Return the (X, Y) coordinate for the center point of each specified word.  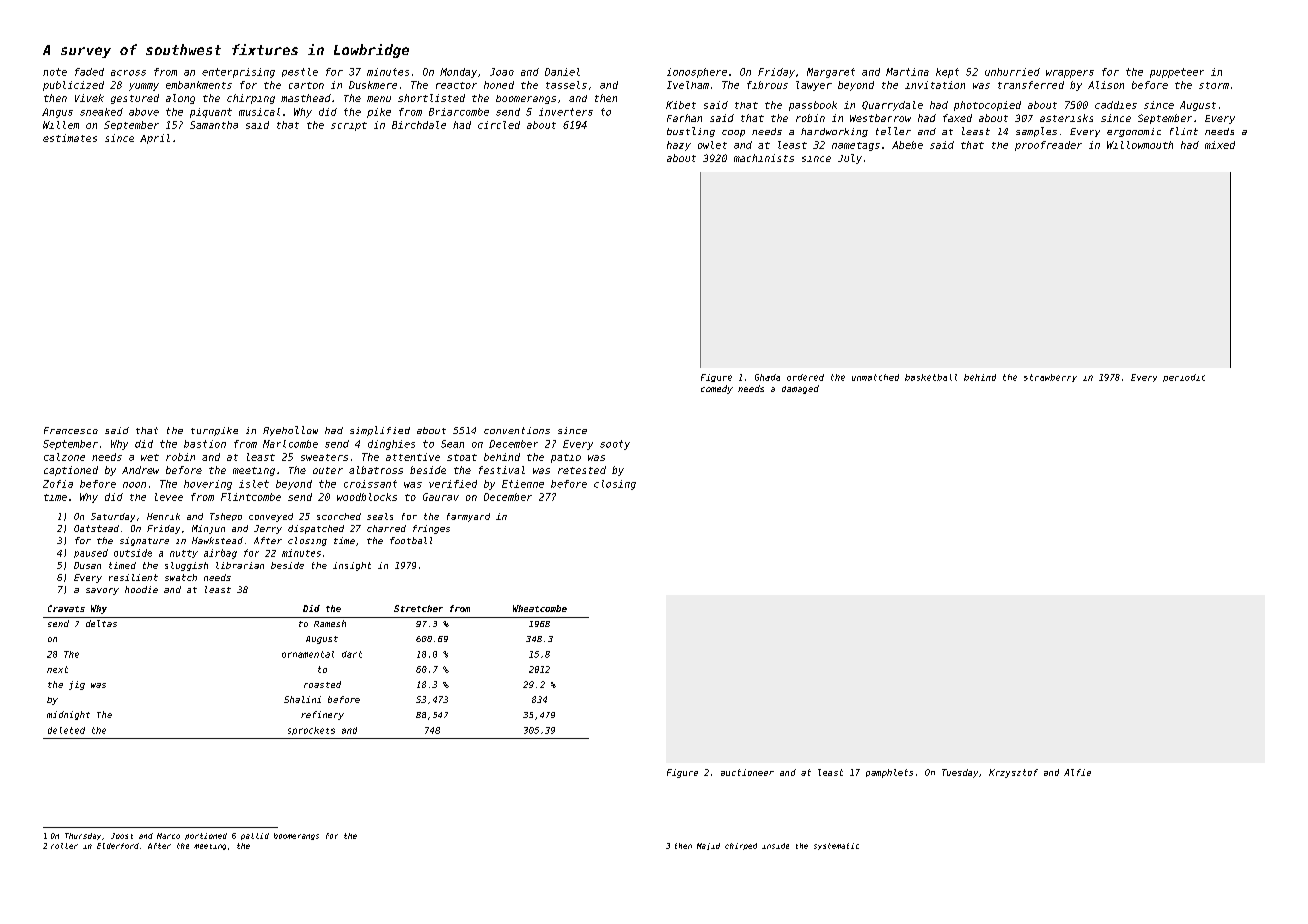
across (128, 73)
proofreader (1048, 146)
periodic (1184, 378)
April (155, 139)
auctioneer (747, 772)
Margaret (831, 73)
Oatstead (96, 528)
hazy (679, 146)
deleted (66, 730)
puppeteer (1177, 73)
